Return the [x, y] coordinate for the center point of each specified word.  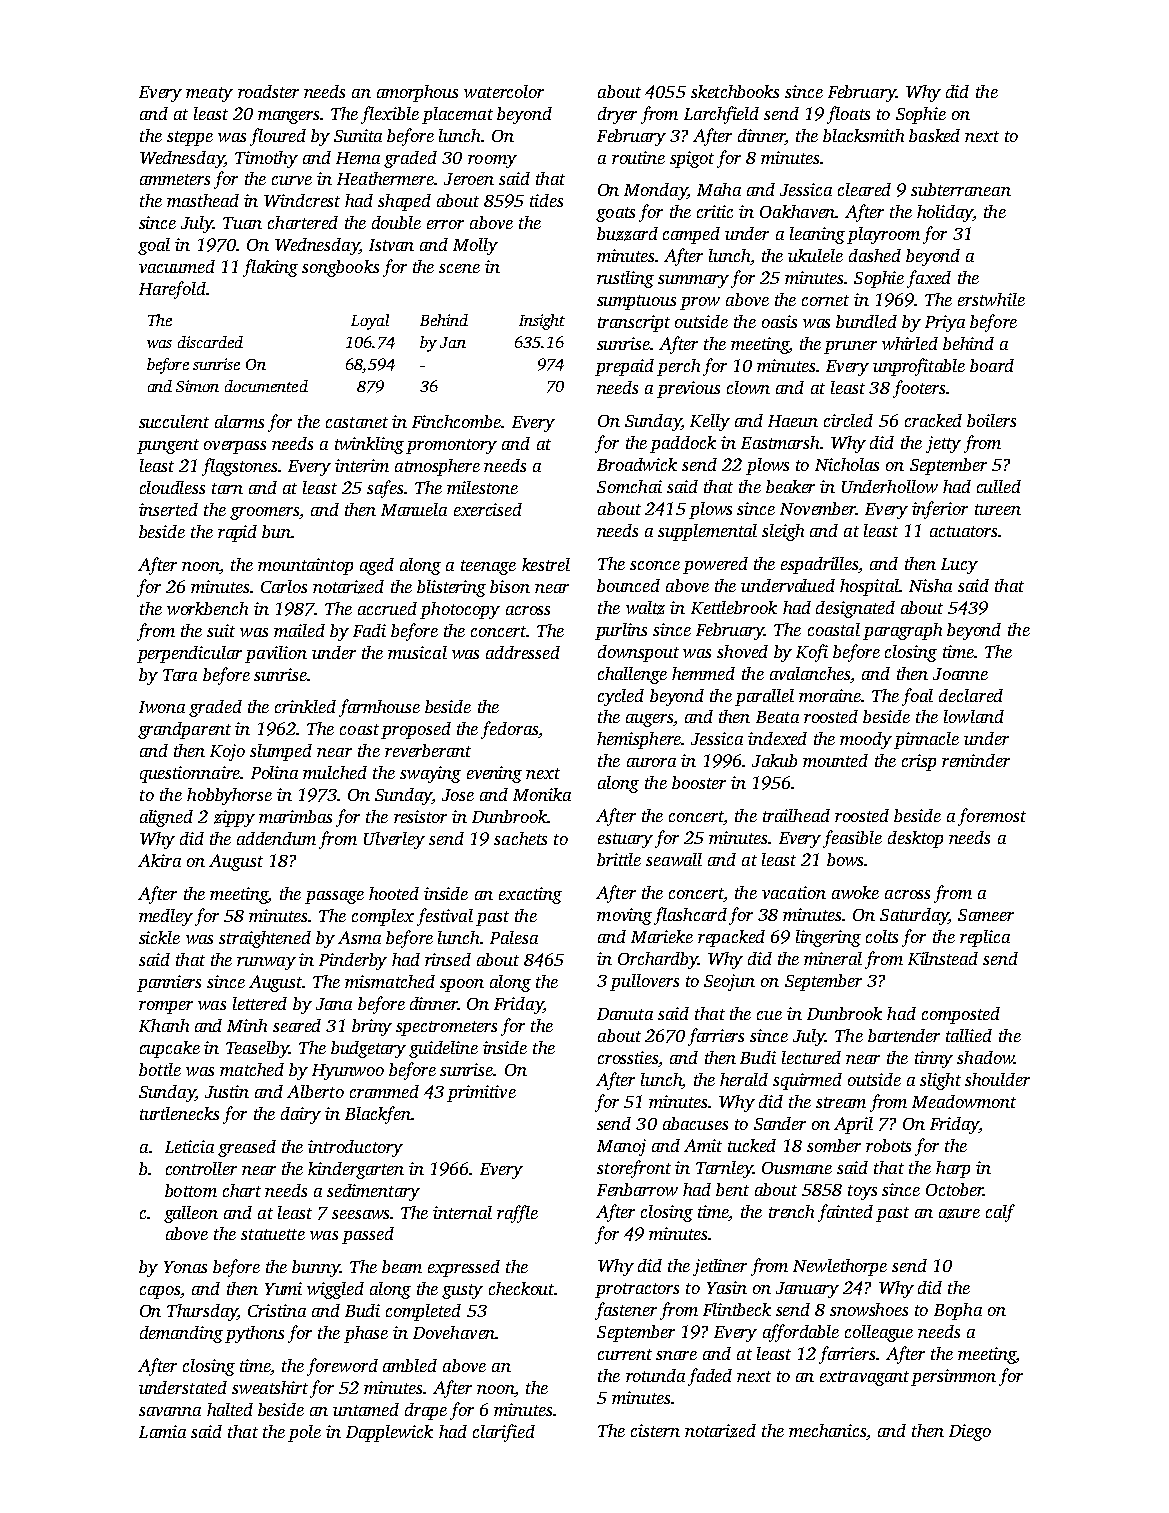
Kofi [812, 653]
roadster [268, 91]
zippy [234, 818]
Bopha [958, 1311]
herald [744, 1079]
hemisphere [639, 740]
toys [862, 1192]
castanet [357, 422]
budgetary [368, 1049]
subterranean [961, 189]
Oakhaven [798, 211]
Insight [542, 322]
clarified [504, 1433]
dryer [617, 115]
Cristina [277, 1310]
